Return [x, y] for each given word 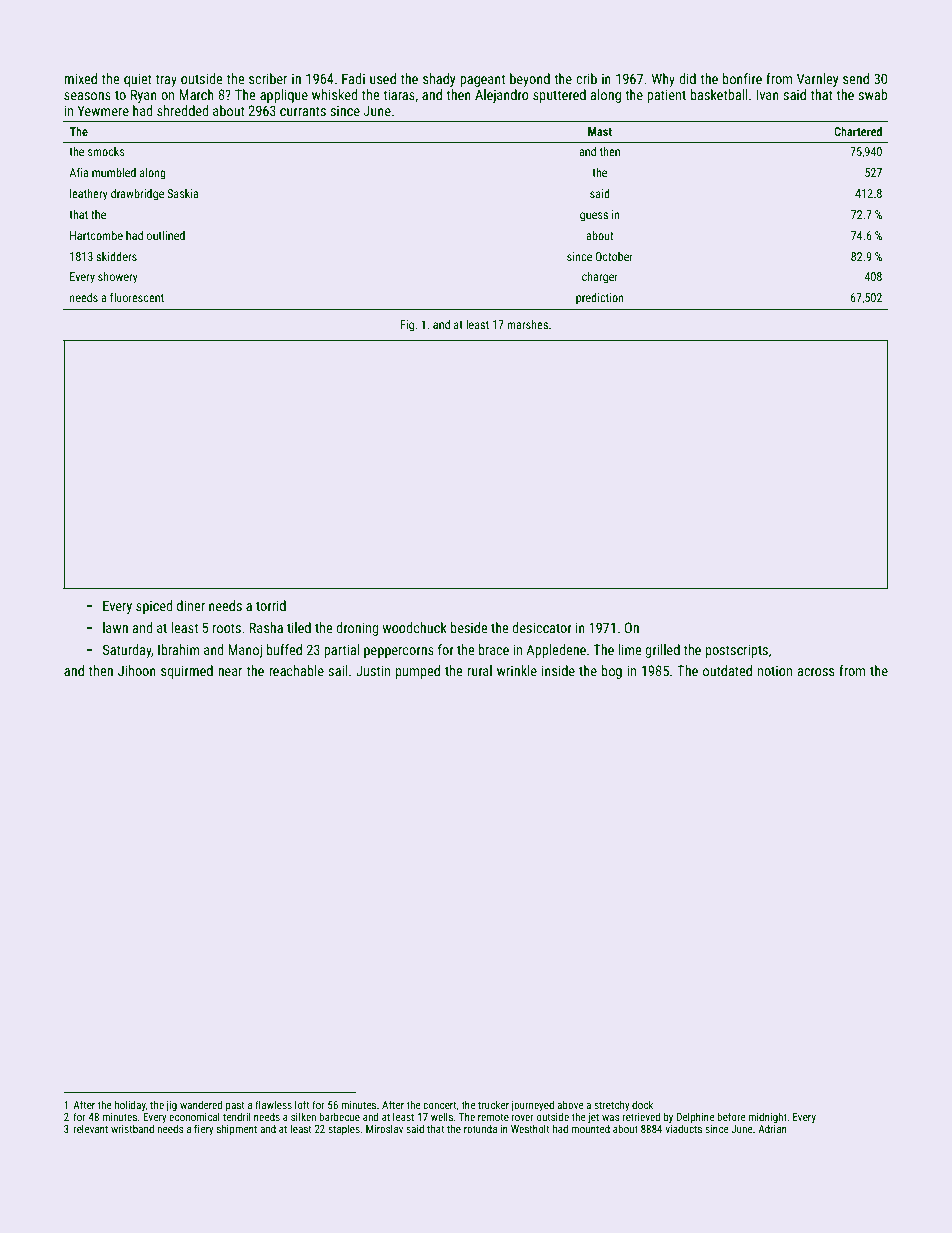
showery [118, 278]
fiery [204, 1129]
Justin [373, 670]
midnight [767, 1118]
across [815, 672]
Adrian [772, 1129]
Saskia [182, 193]
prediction [599, 299]
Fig [407, 326]
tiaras [399, 94]
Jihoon [137, 670]
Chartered [858, 131]
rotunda [480, 1129]
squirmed [187, 672]
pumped [418, 672]
